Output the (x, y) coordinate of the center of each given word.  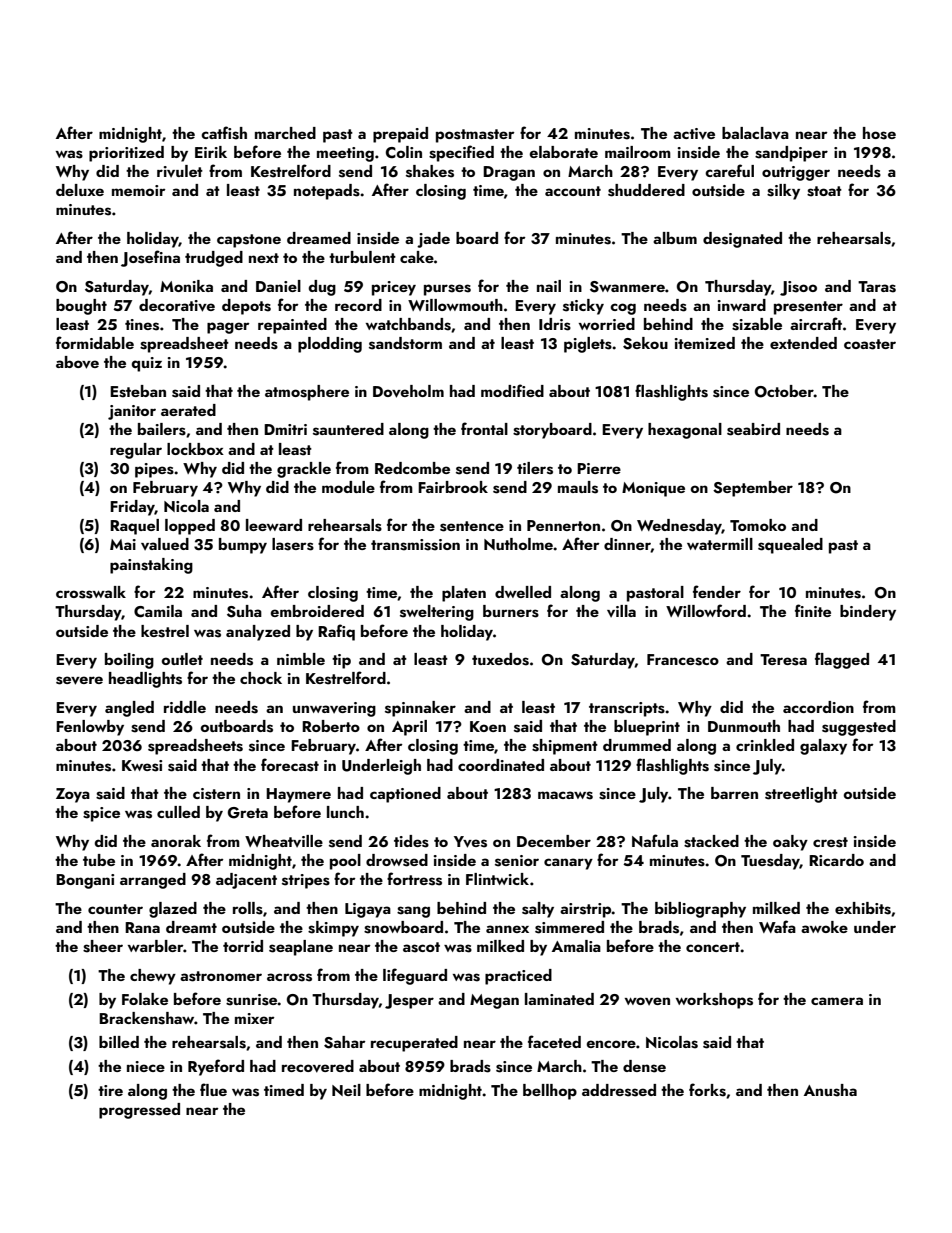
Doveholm (408, 391)
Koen (488, 726)
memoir (138, 190)
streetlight (801, 795)
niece (146, 1066)
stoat (824, 191)
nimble (301, 659)
